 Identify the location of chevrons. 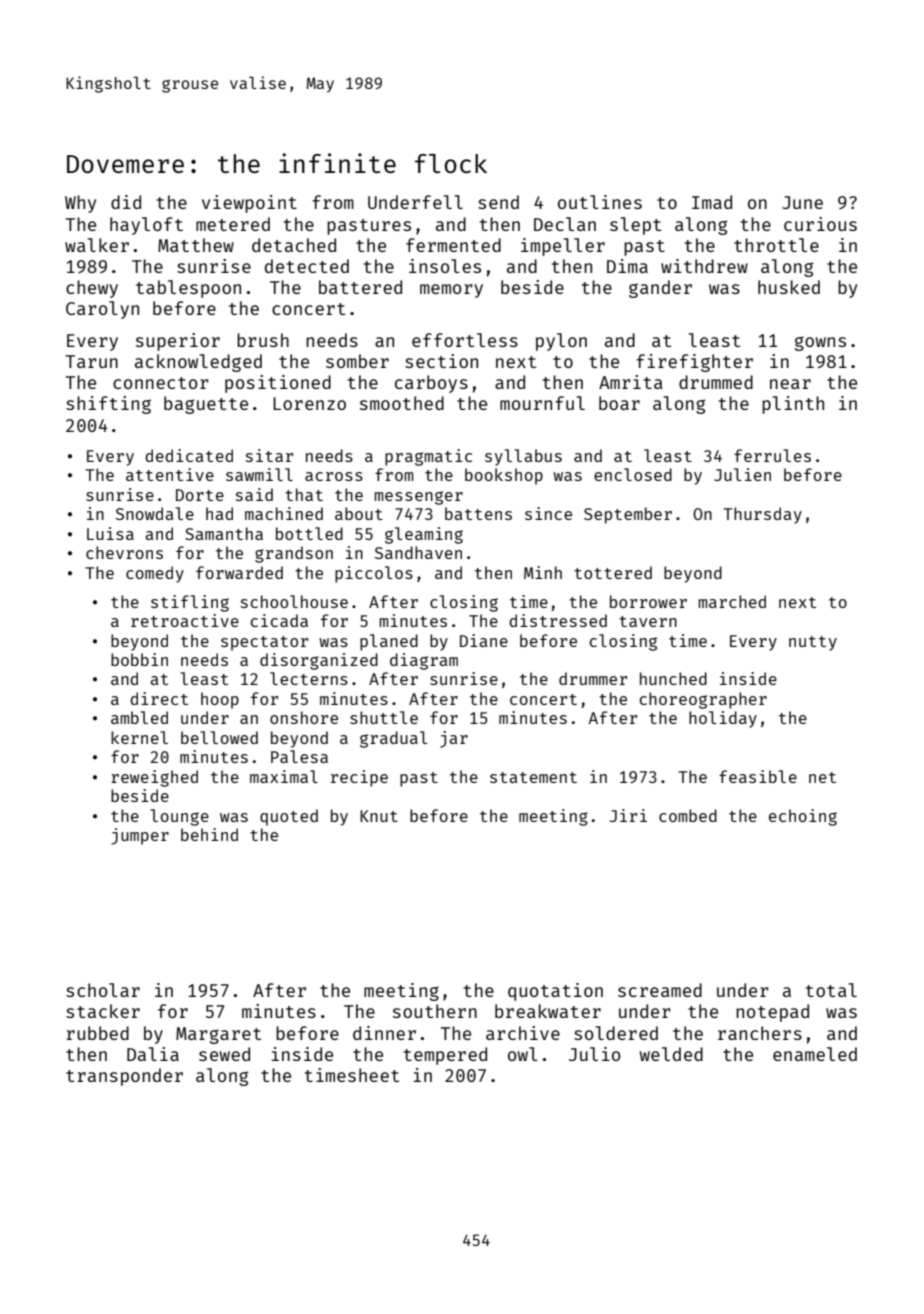
(124, 552).
